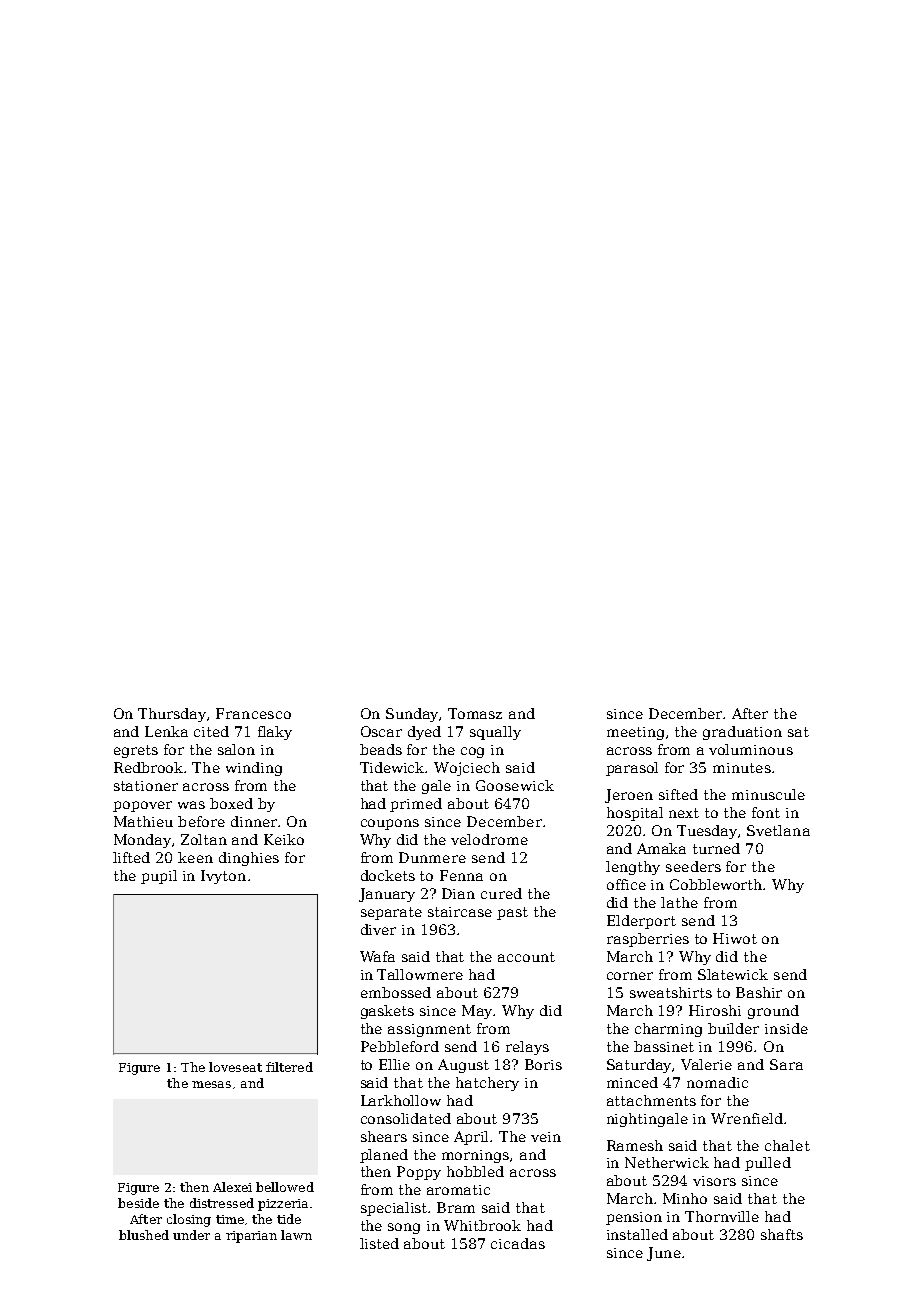 Image resolution: width=924 pixels, height=1308 pixels. I want to click on aromatic, so click(458, 1190).
